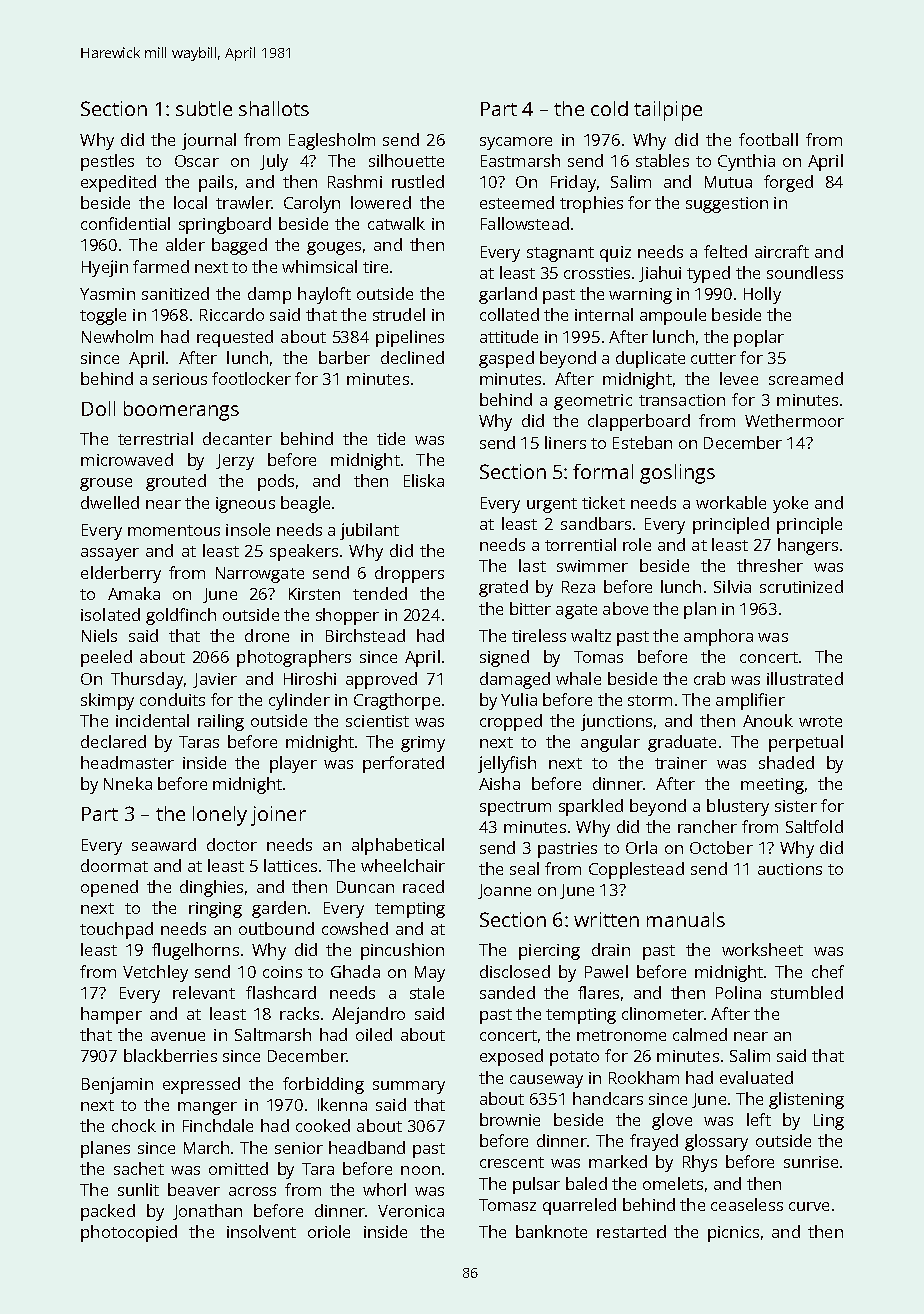 The height and width of the screenshot is (1314, 924). I want to click on shallots, so click(274, 108).
